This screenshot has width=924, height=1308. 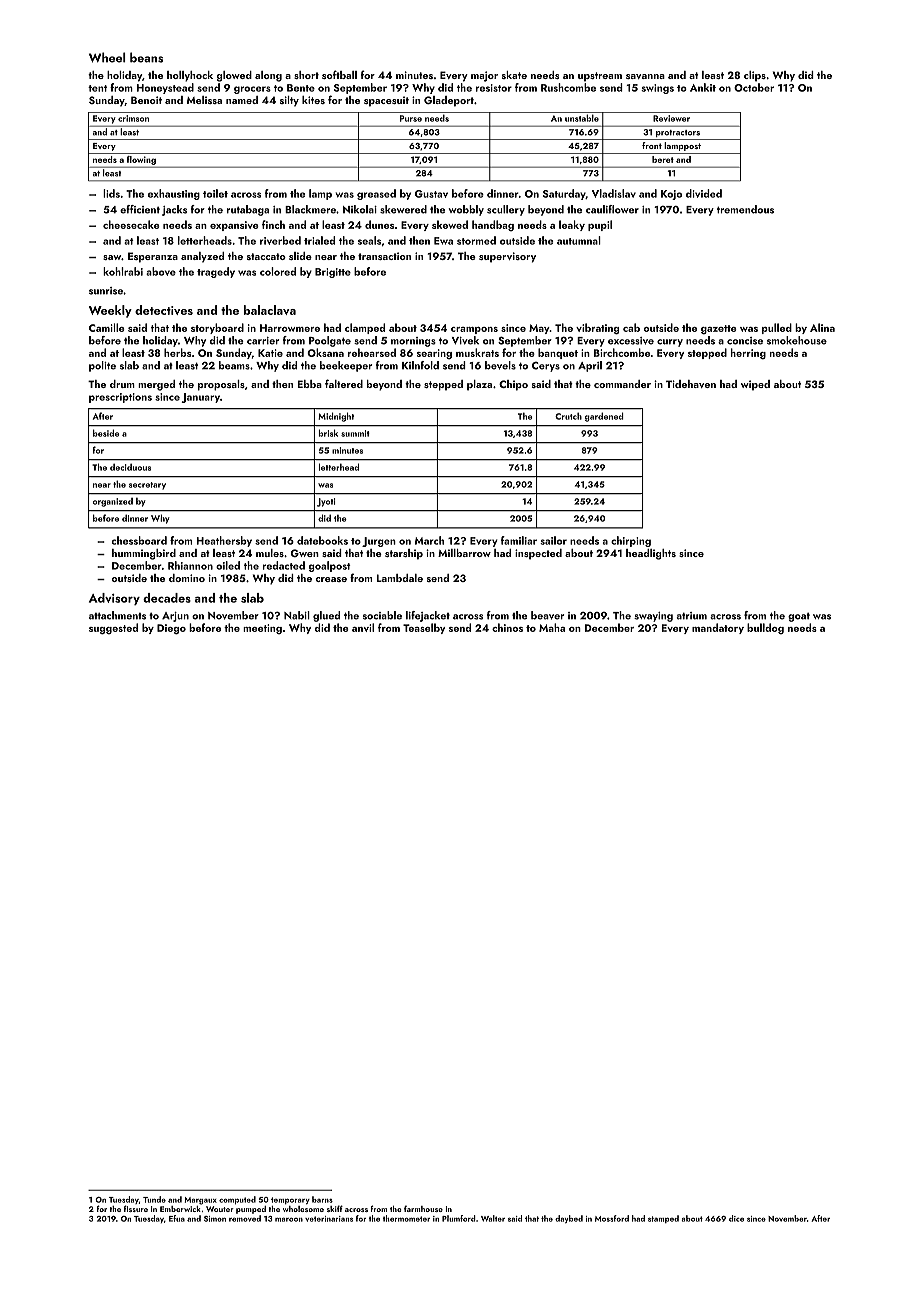 I want to click on anvil, so click(x=363, y=627).
